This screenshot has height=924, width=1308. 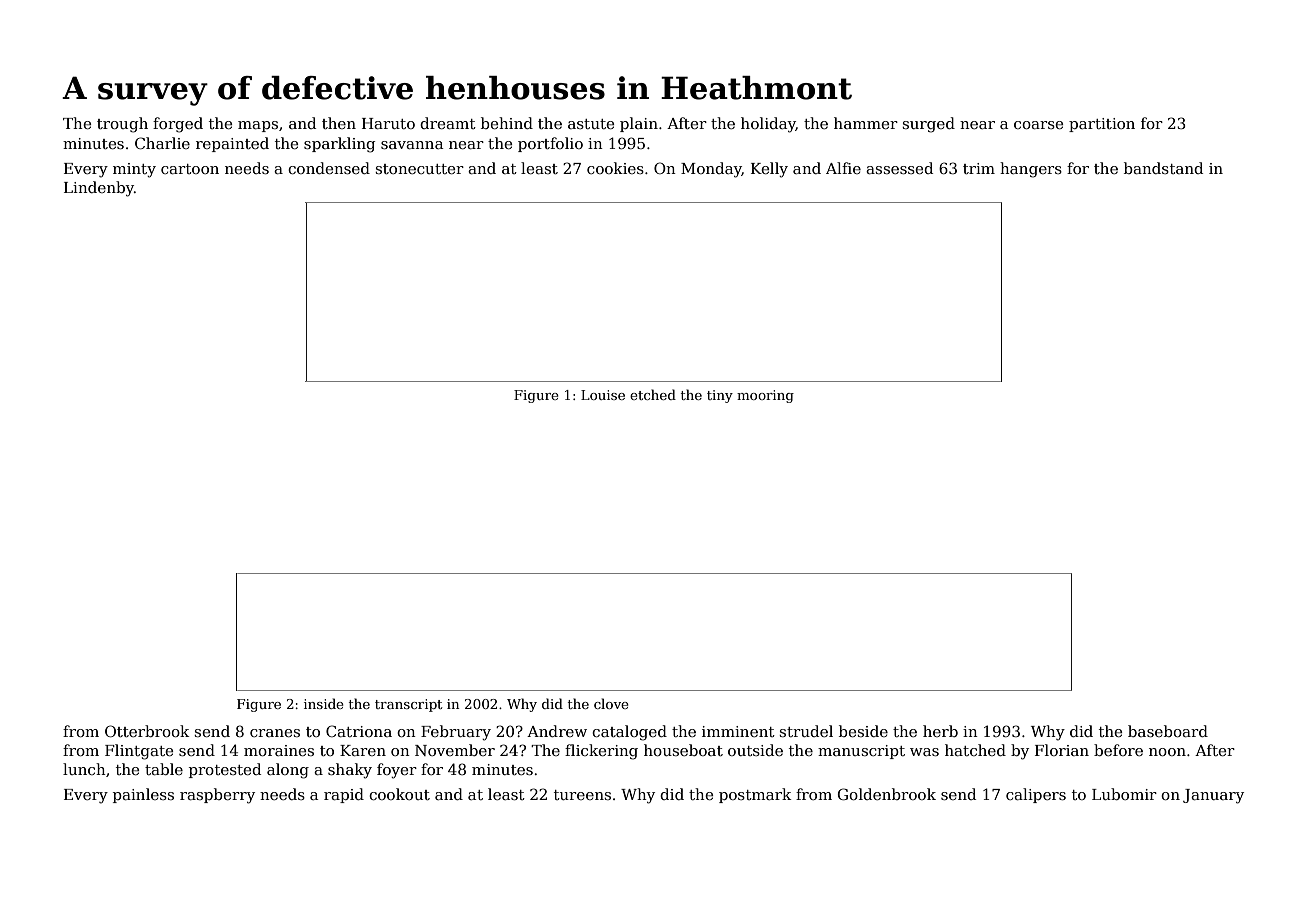 I want to click on bandstand, so click(x=1163, y=168).
